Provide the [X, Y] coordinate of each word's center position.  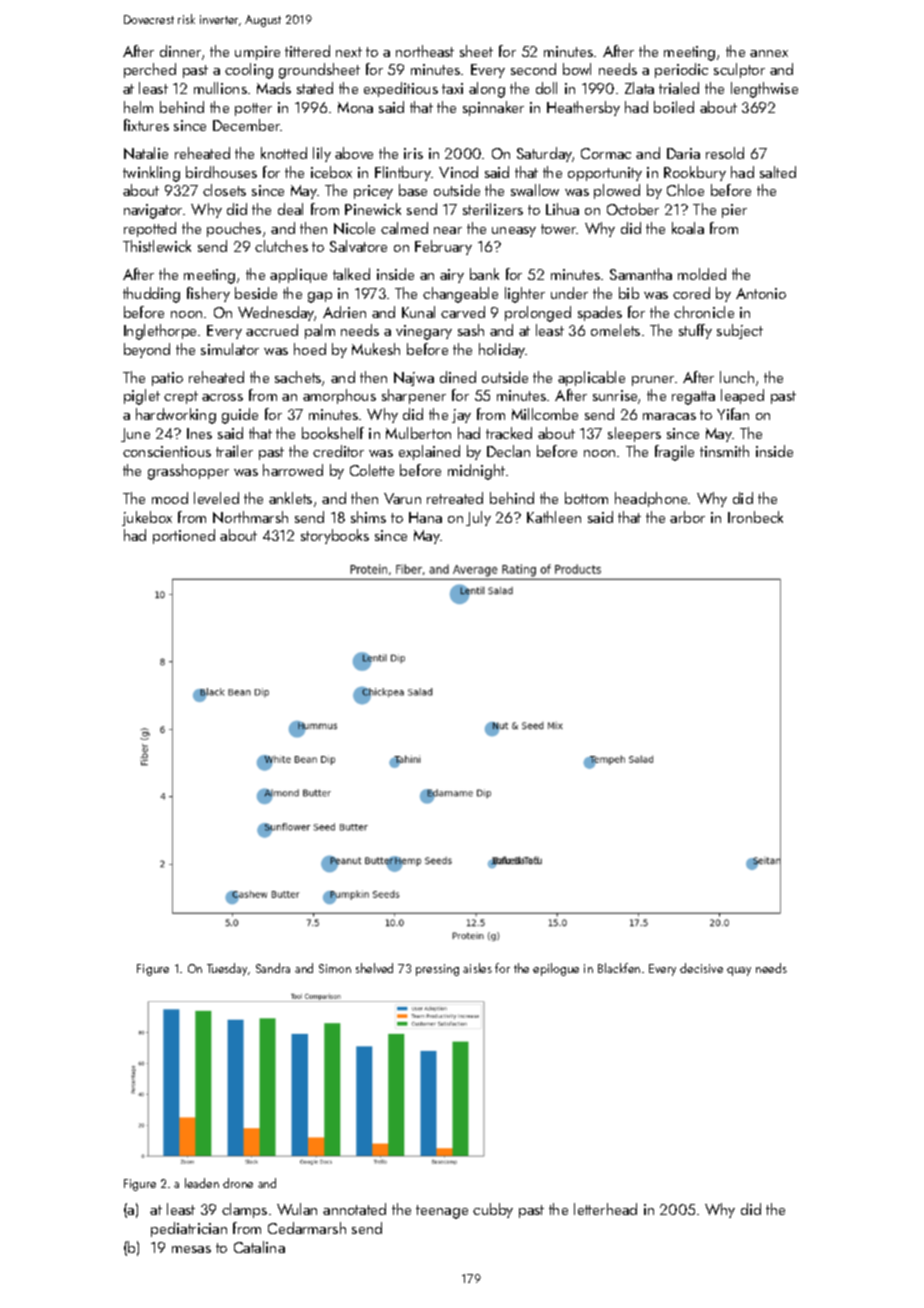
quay [739, 971]
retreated [455, 498]
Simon [335, 968]
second [533, 69]
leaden [202, 1183]
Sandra [273, 968]
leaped [742, 396]
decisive [701, 968]
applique [298, 275]
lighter [525, 295]
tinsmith [724, 451]
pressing [437, 970]
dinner [180, 51]
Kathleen [554, 517]
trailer [234, 451]
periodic [681, 70]
